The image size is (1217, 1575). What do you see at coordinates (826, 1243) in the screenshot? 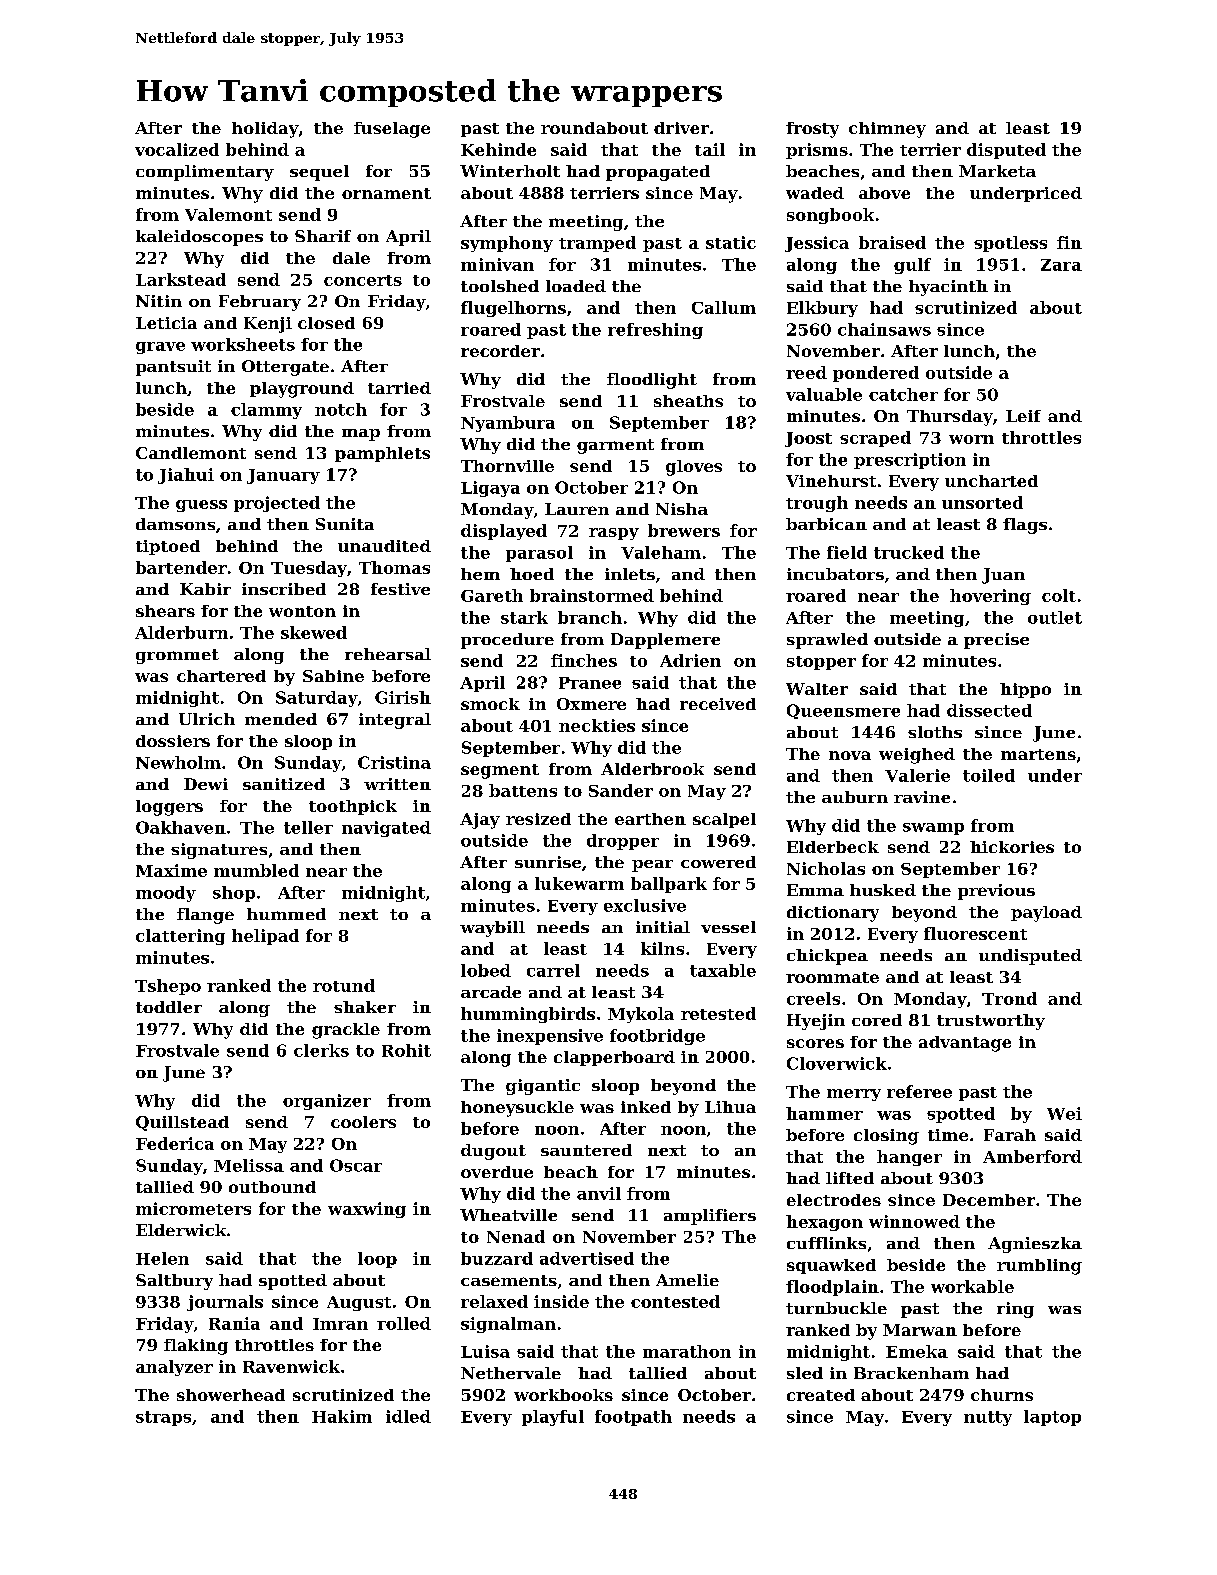
I see `cufflinks` at bounding box center [826, 1243].
